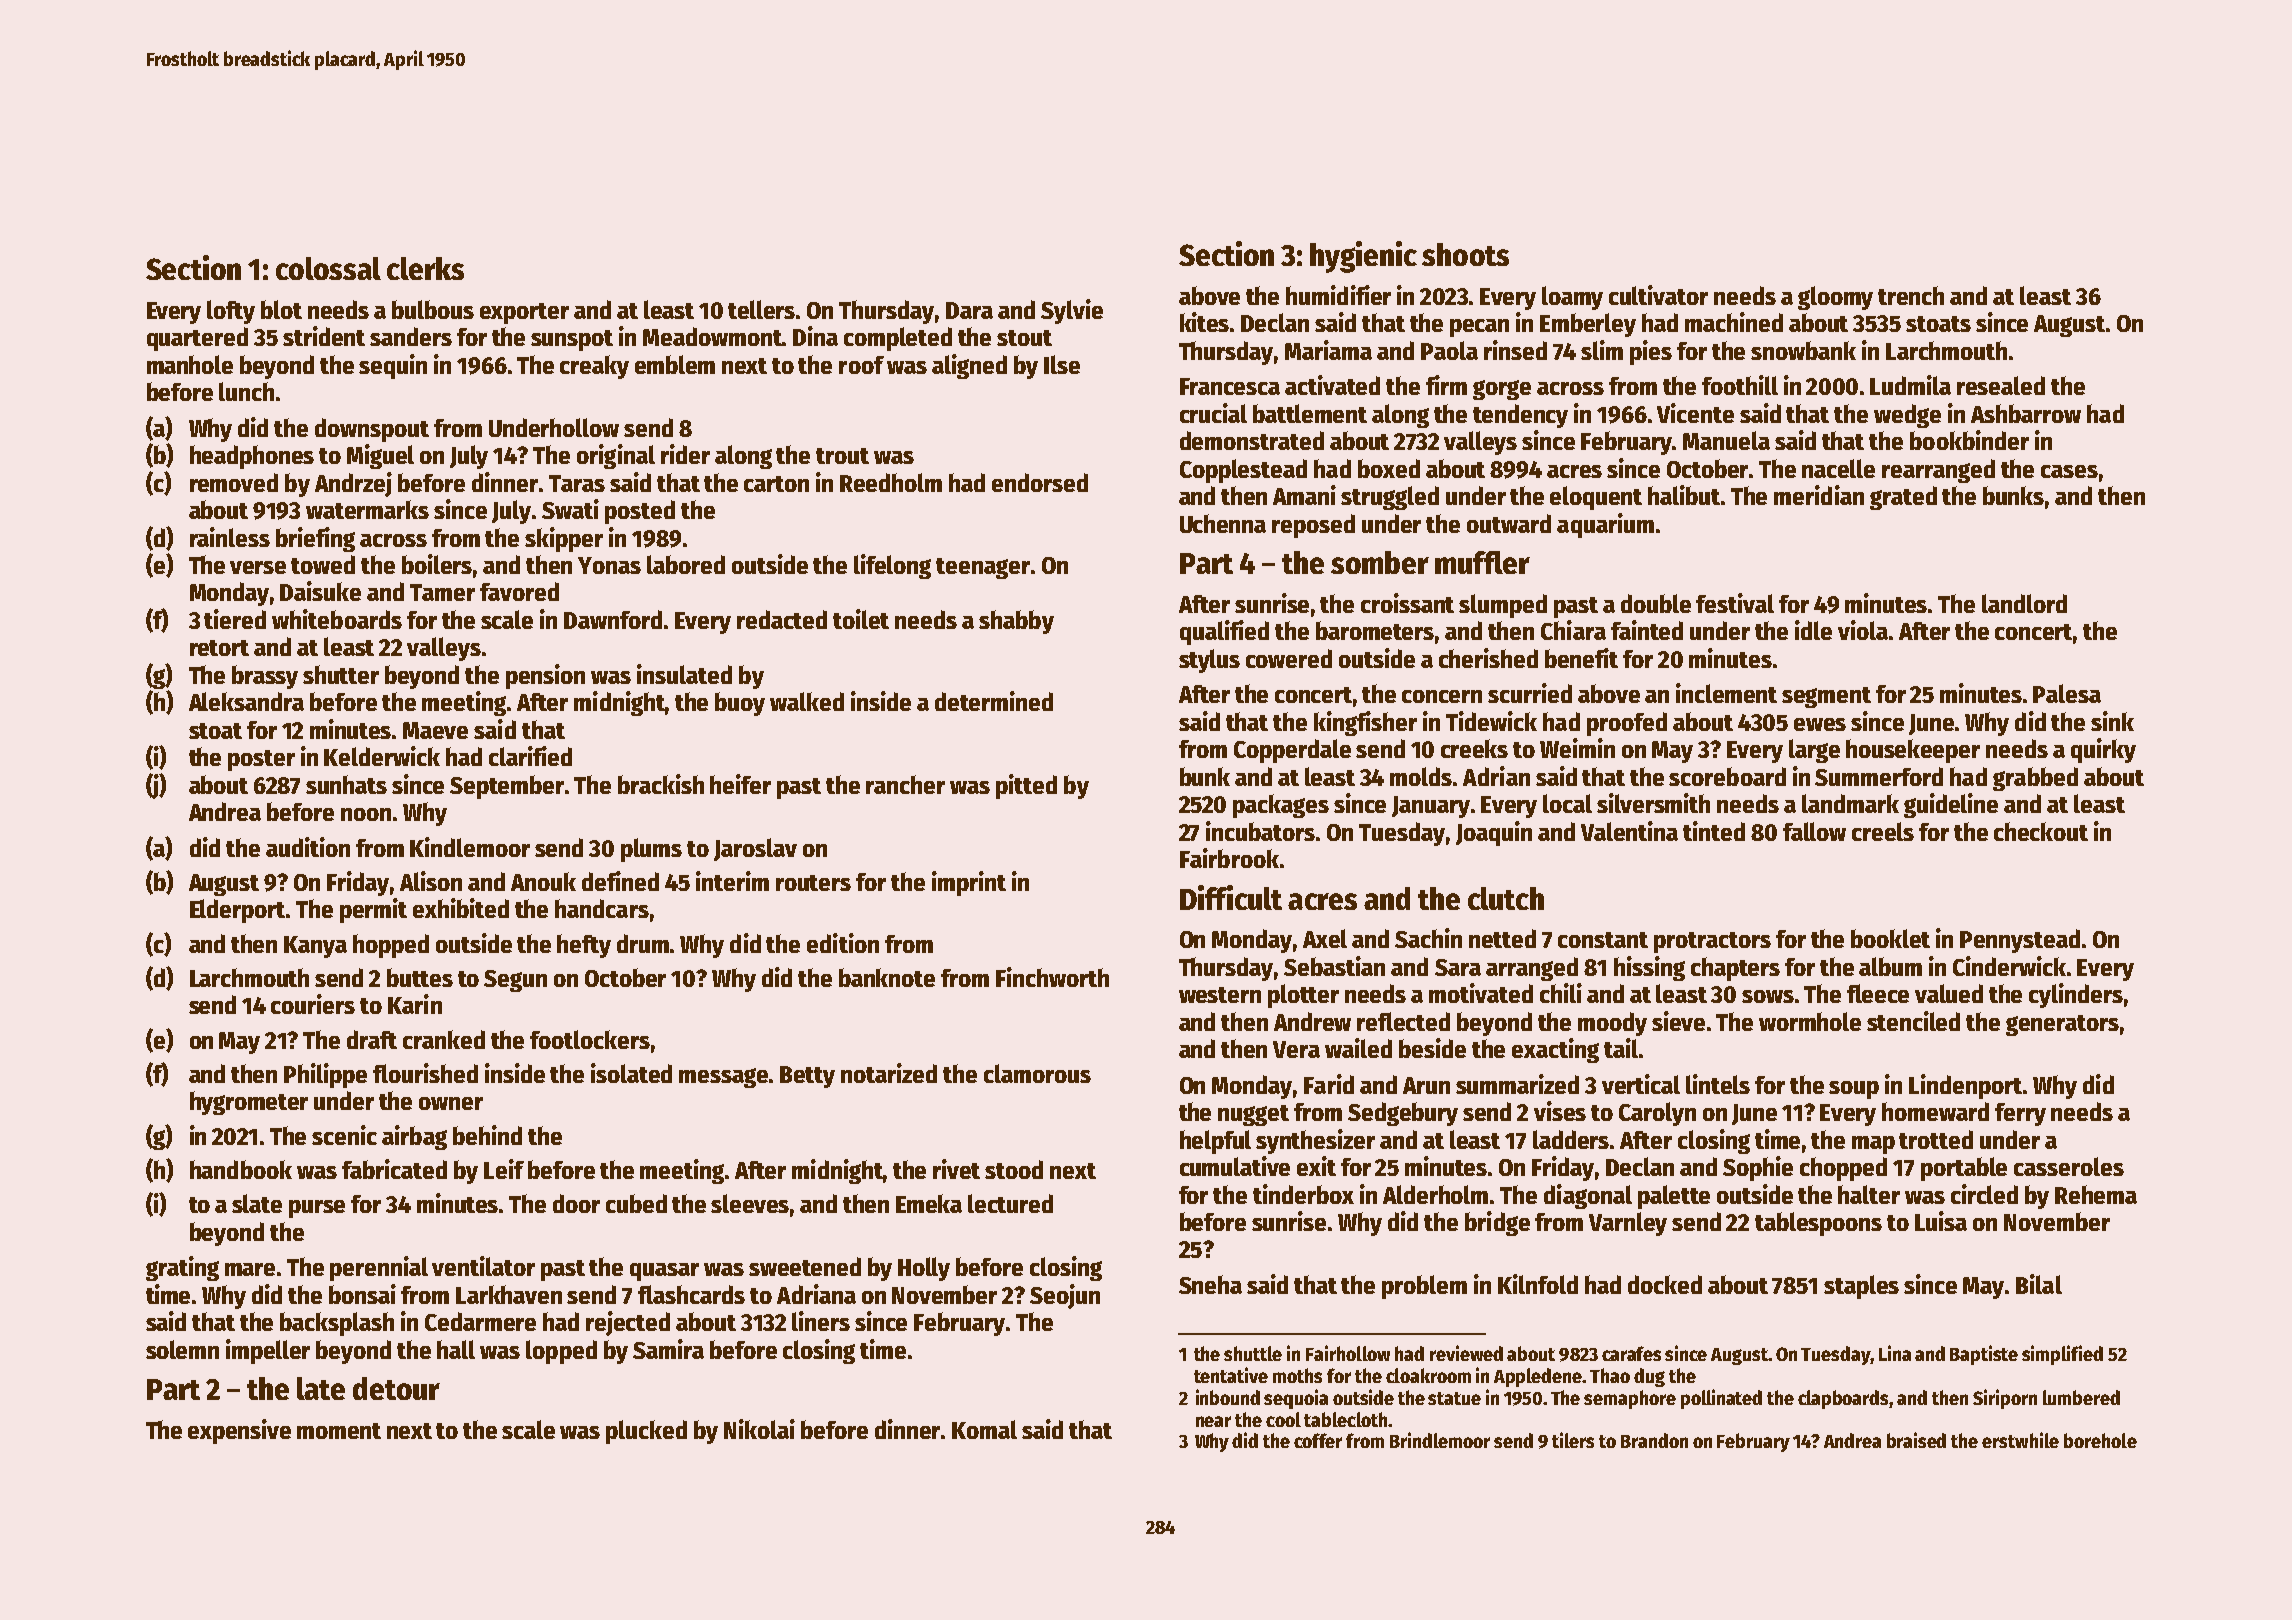 The height and width of the page is (1620, 2292). Describe the element at coordinates (313, 1004) in the page. I see `couriers` at that location.
